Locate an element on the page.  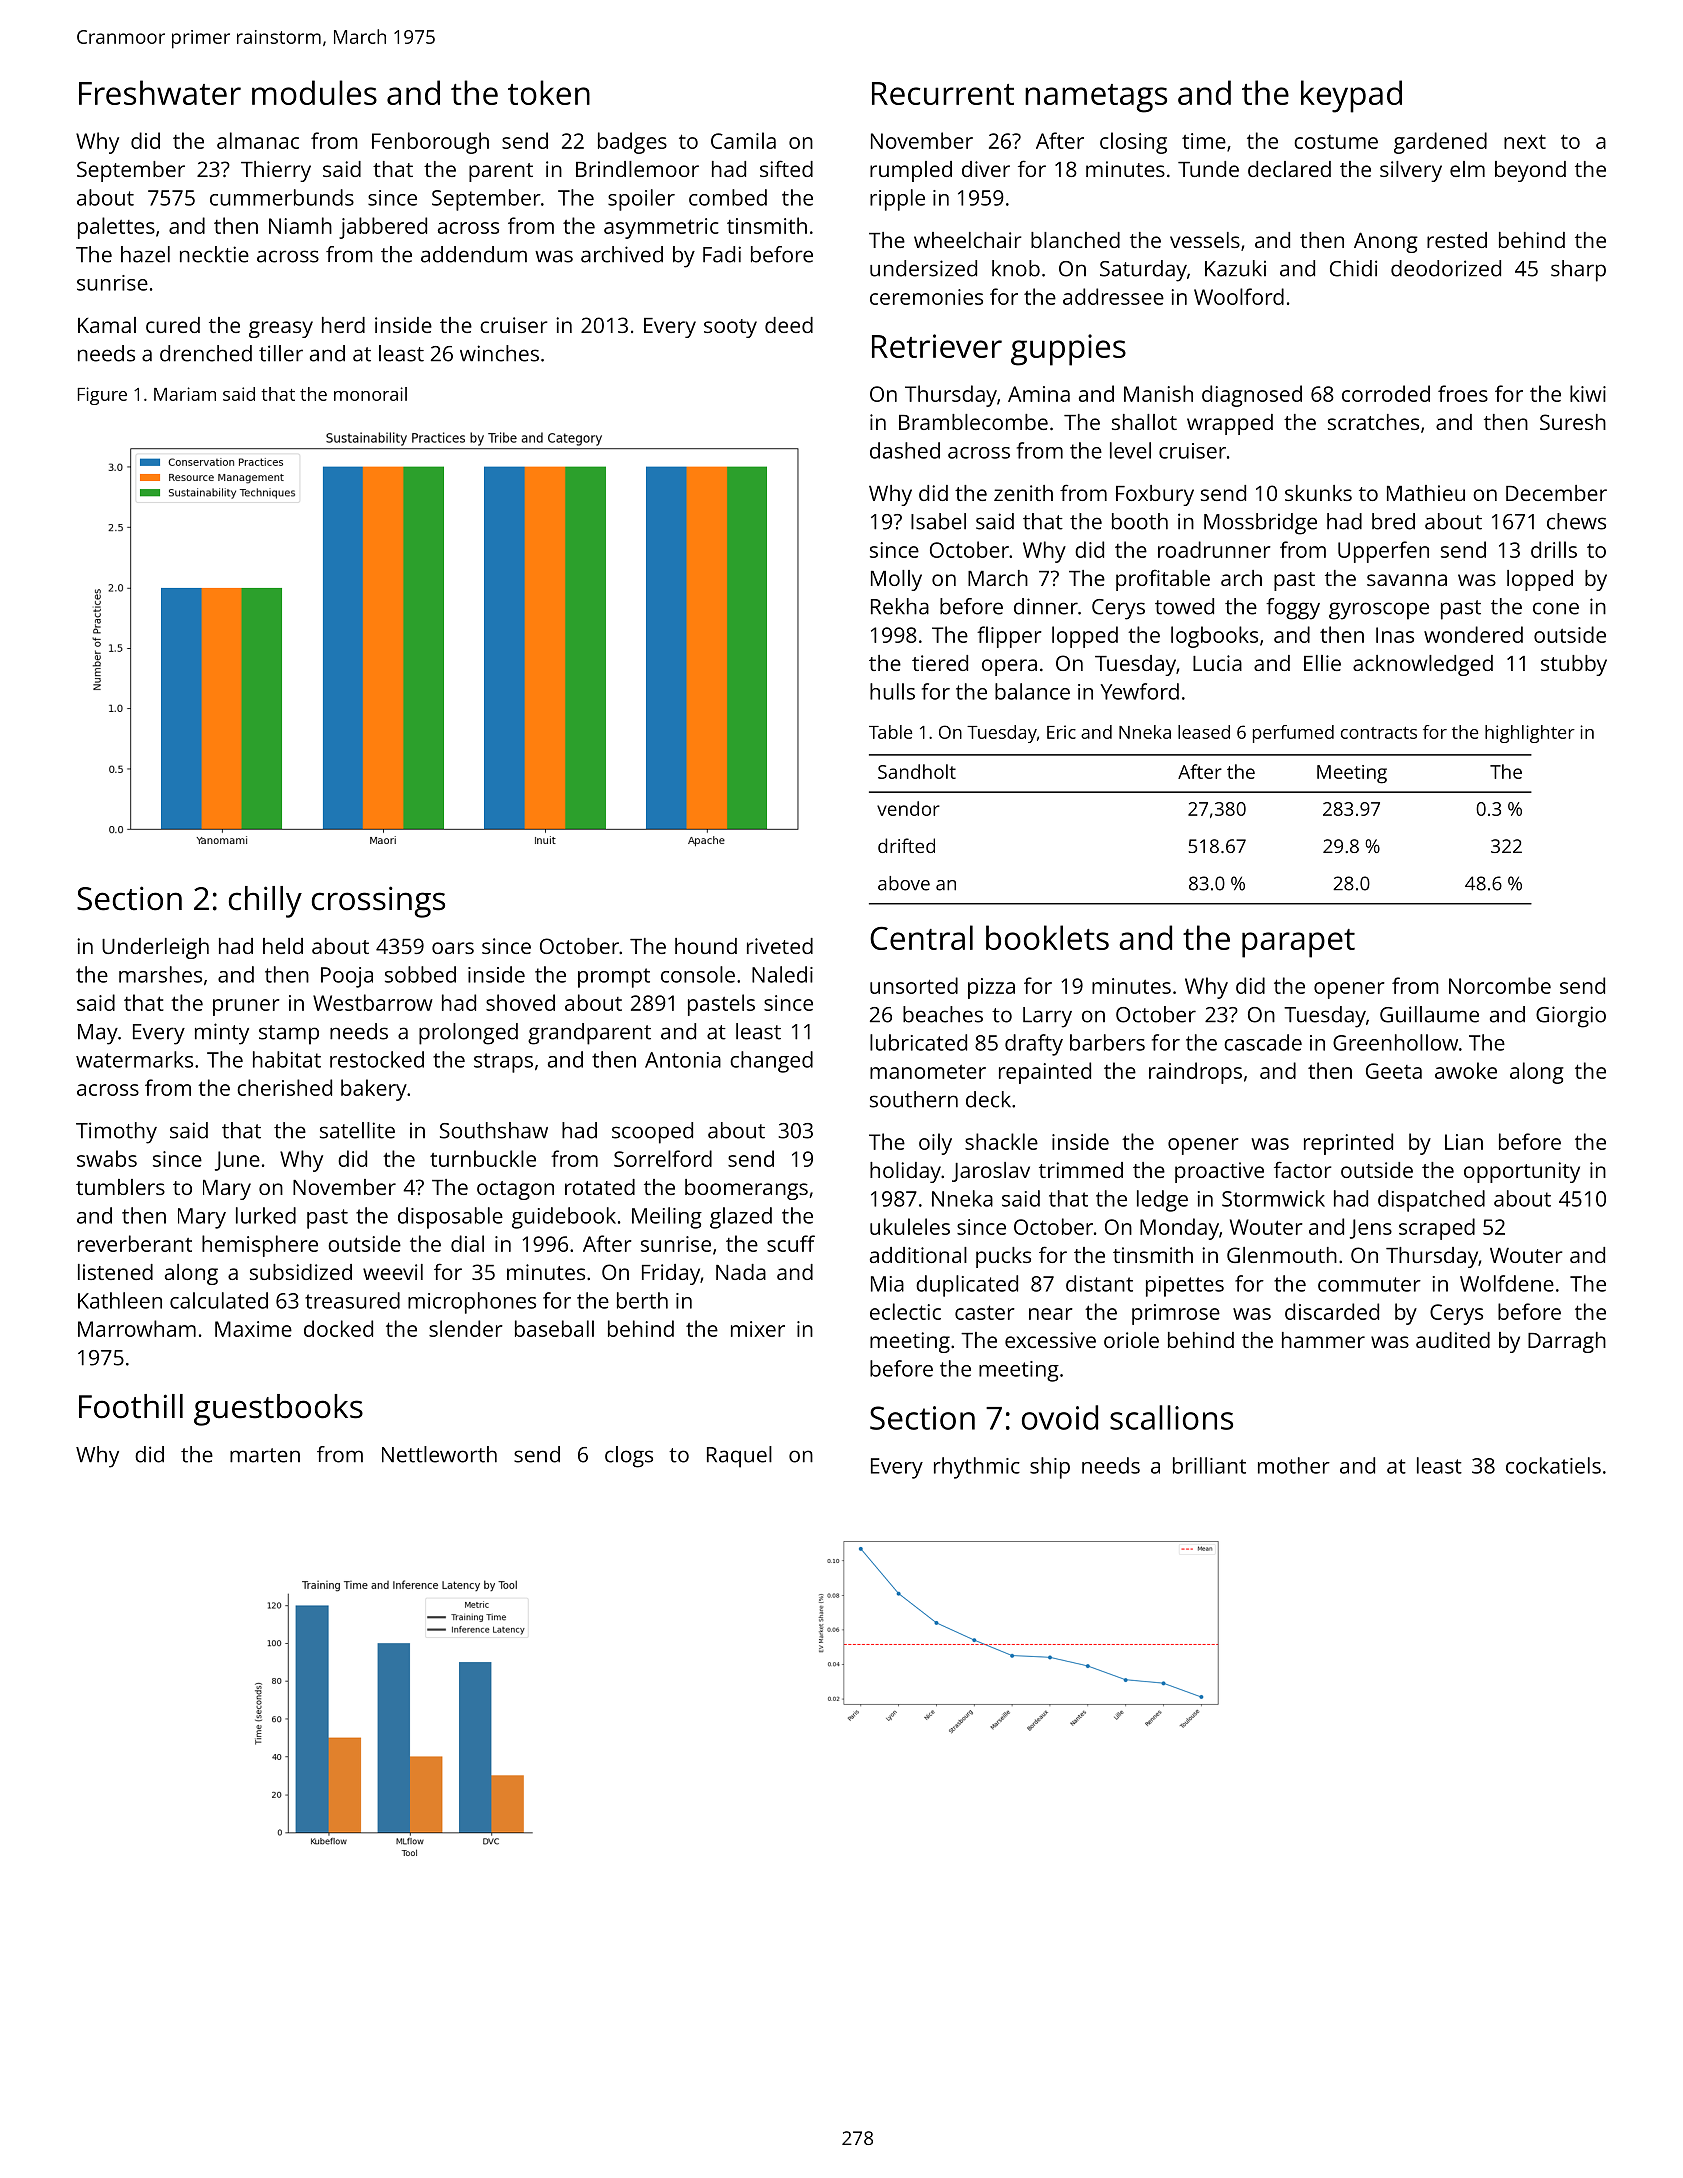
tiered is located at coordinates (940, 663).
